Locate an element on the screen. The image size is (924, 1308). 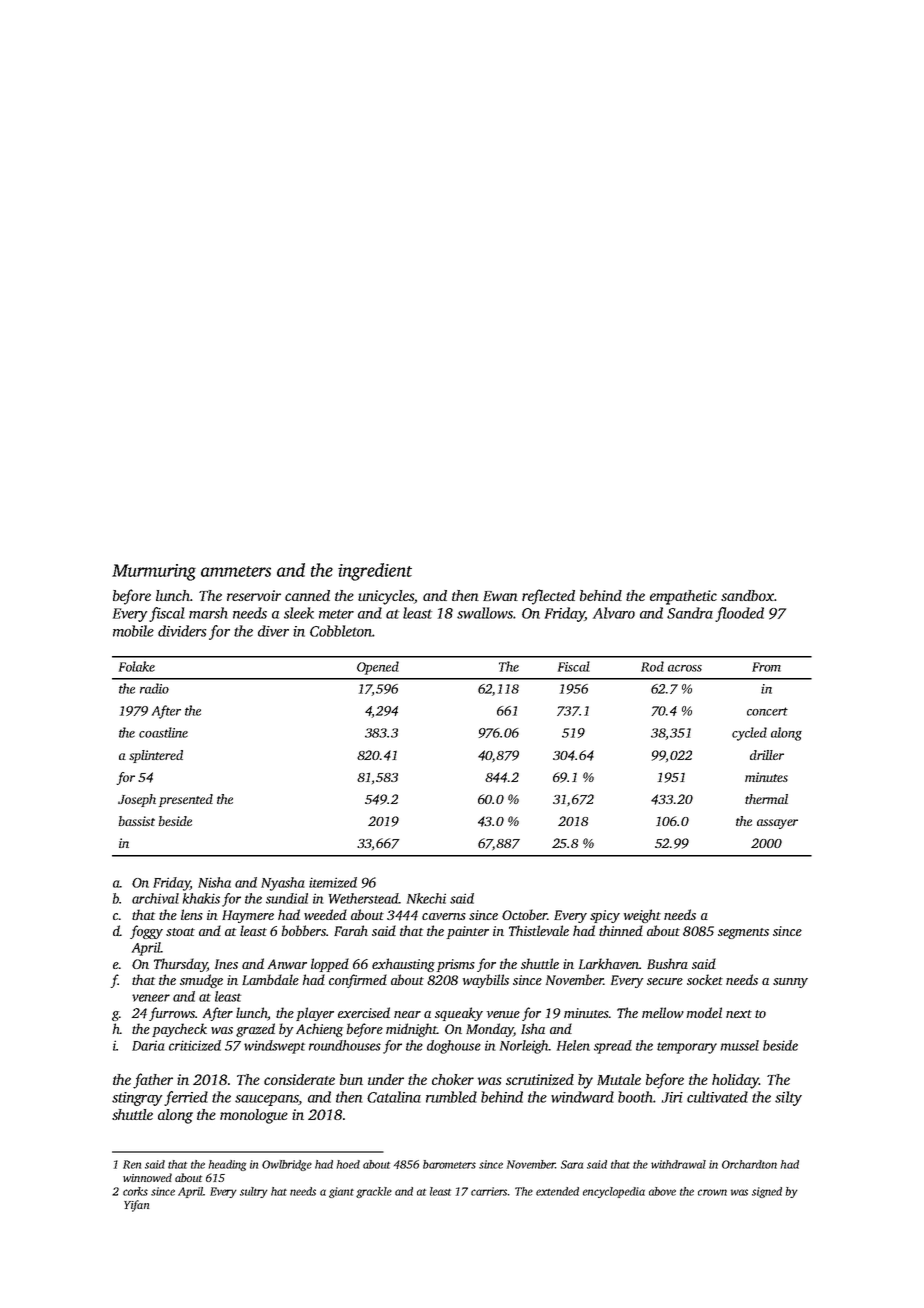
presented is located at coordinates (186, 800).
